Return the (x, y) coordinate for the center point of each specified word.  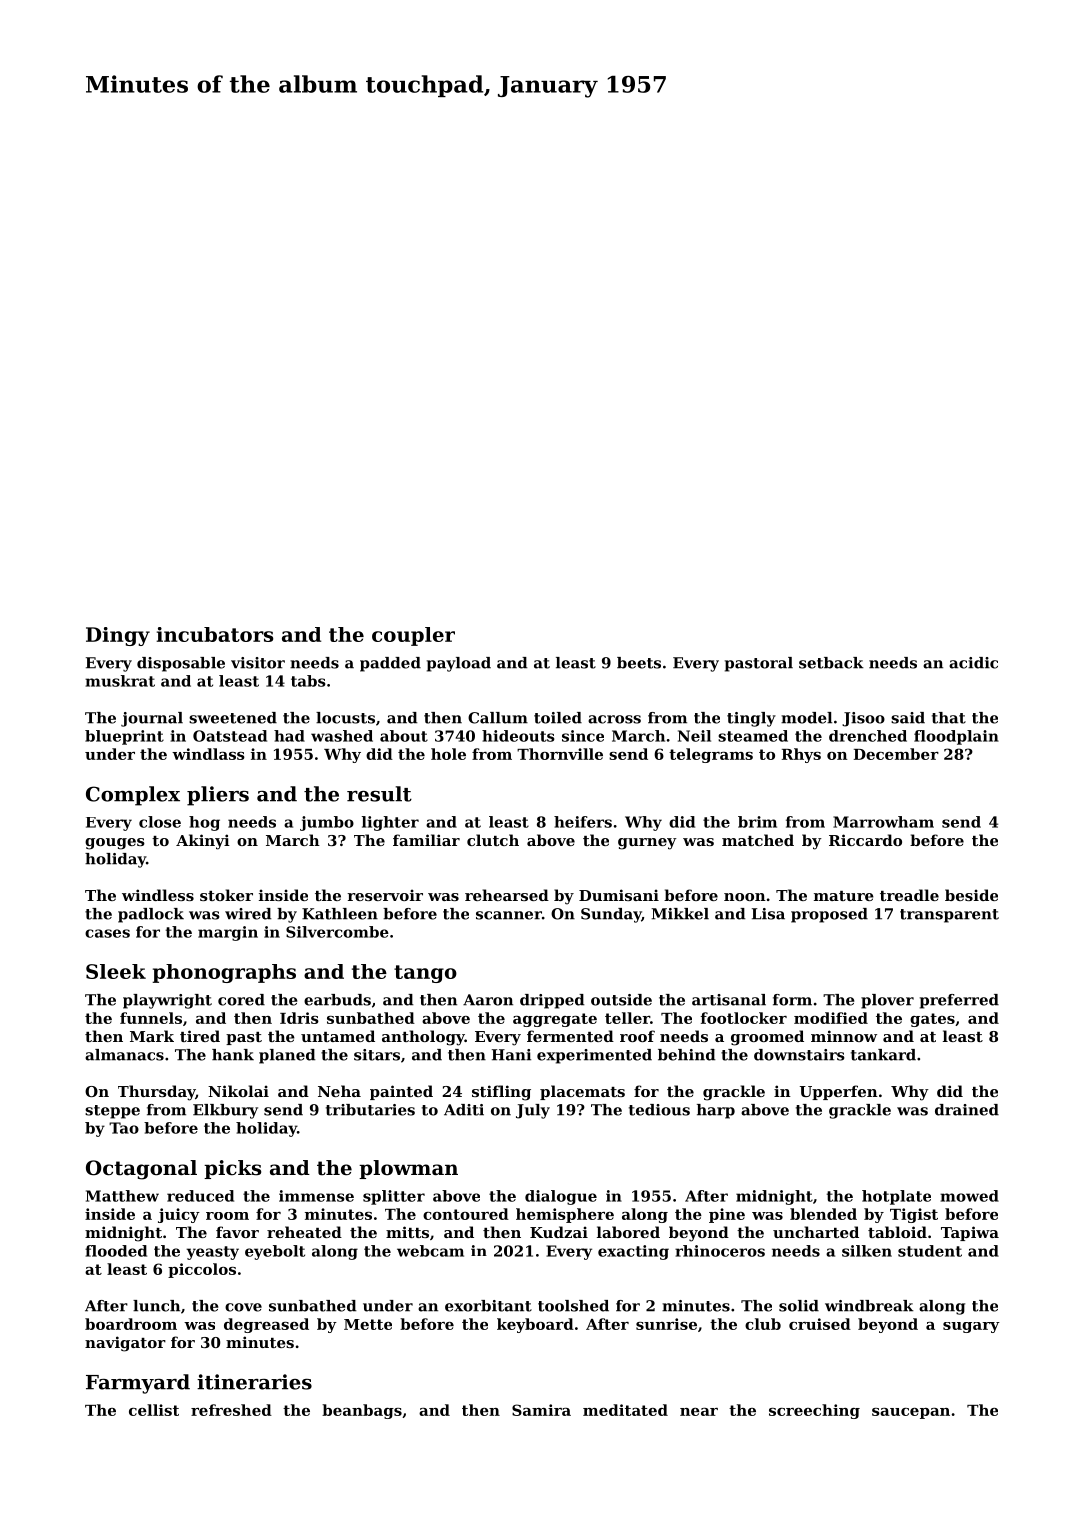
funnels (151, 1018)
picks (232, 1169)
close (160, 822)
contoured (466, 1214)
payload (459, 664)
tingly (751, 719)
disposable (181, 664)
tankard (883, 1055)
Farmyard (138, 1384)
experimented (594, 1056)
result (379, 794)
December (896, 754)
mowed (969, 1196)
